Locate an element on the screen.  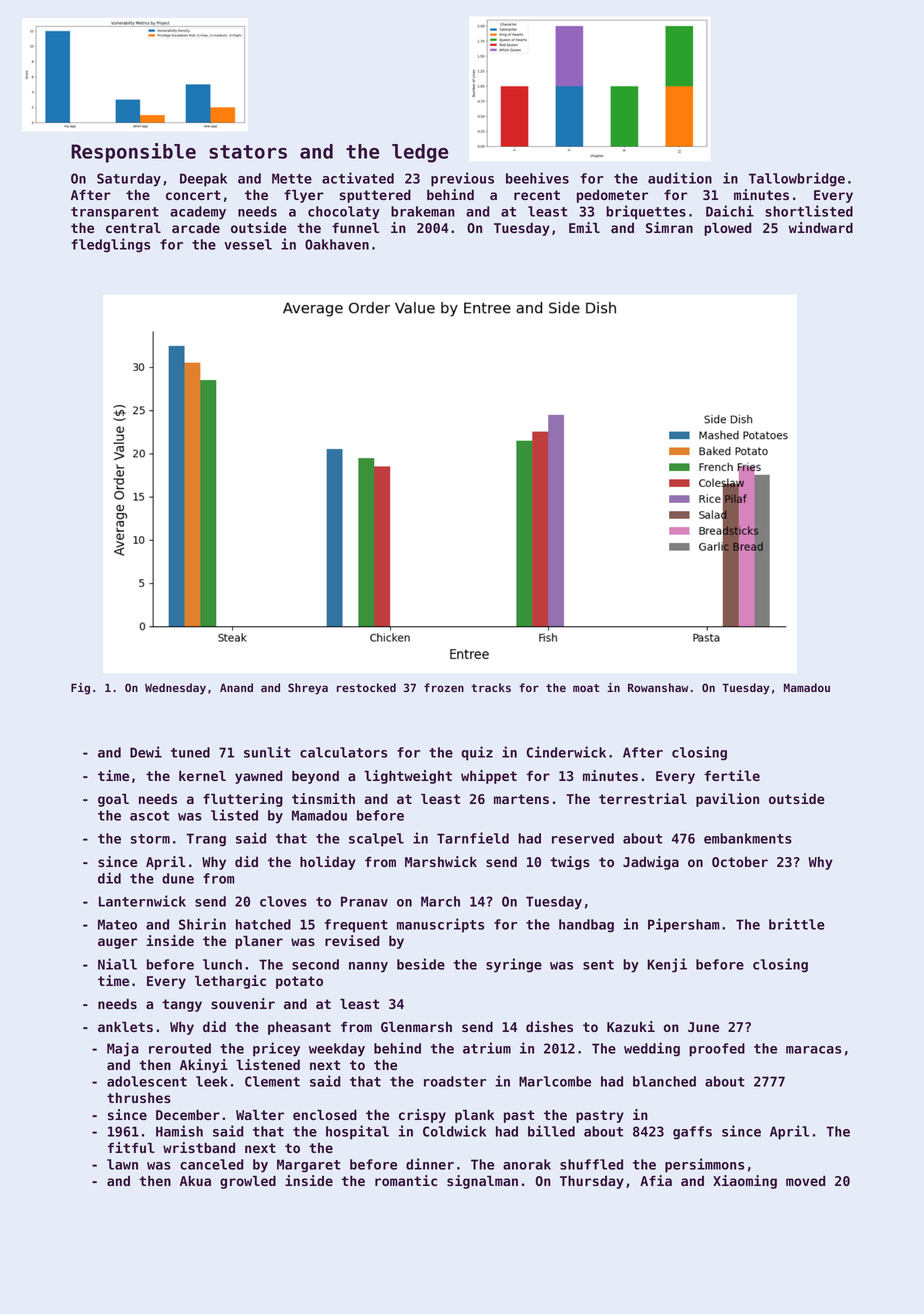
pedometer is located at coordinates (612, 196).
